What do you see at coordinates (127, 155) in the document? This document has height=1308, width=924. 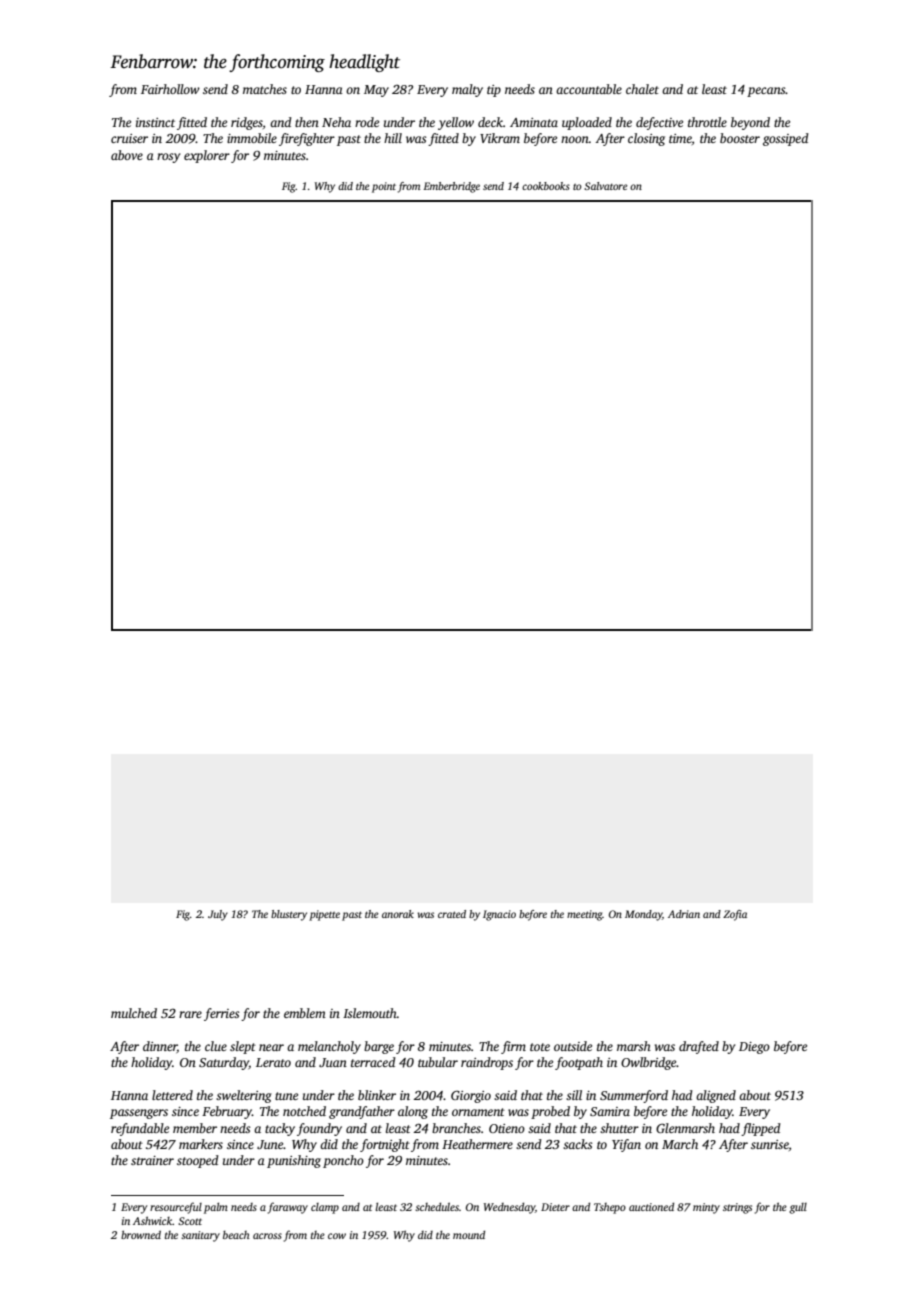 I see `above` at bounding box center [127, 155].
